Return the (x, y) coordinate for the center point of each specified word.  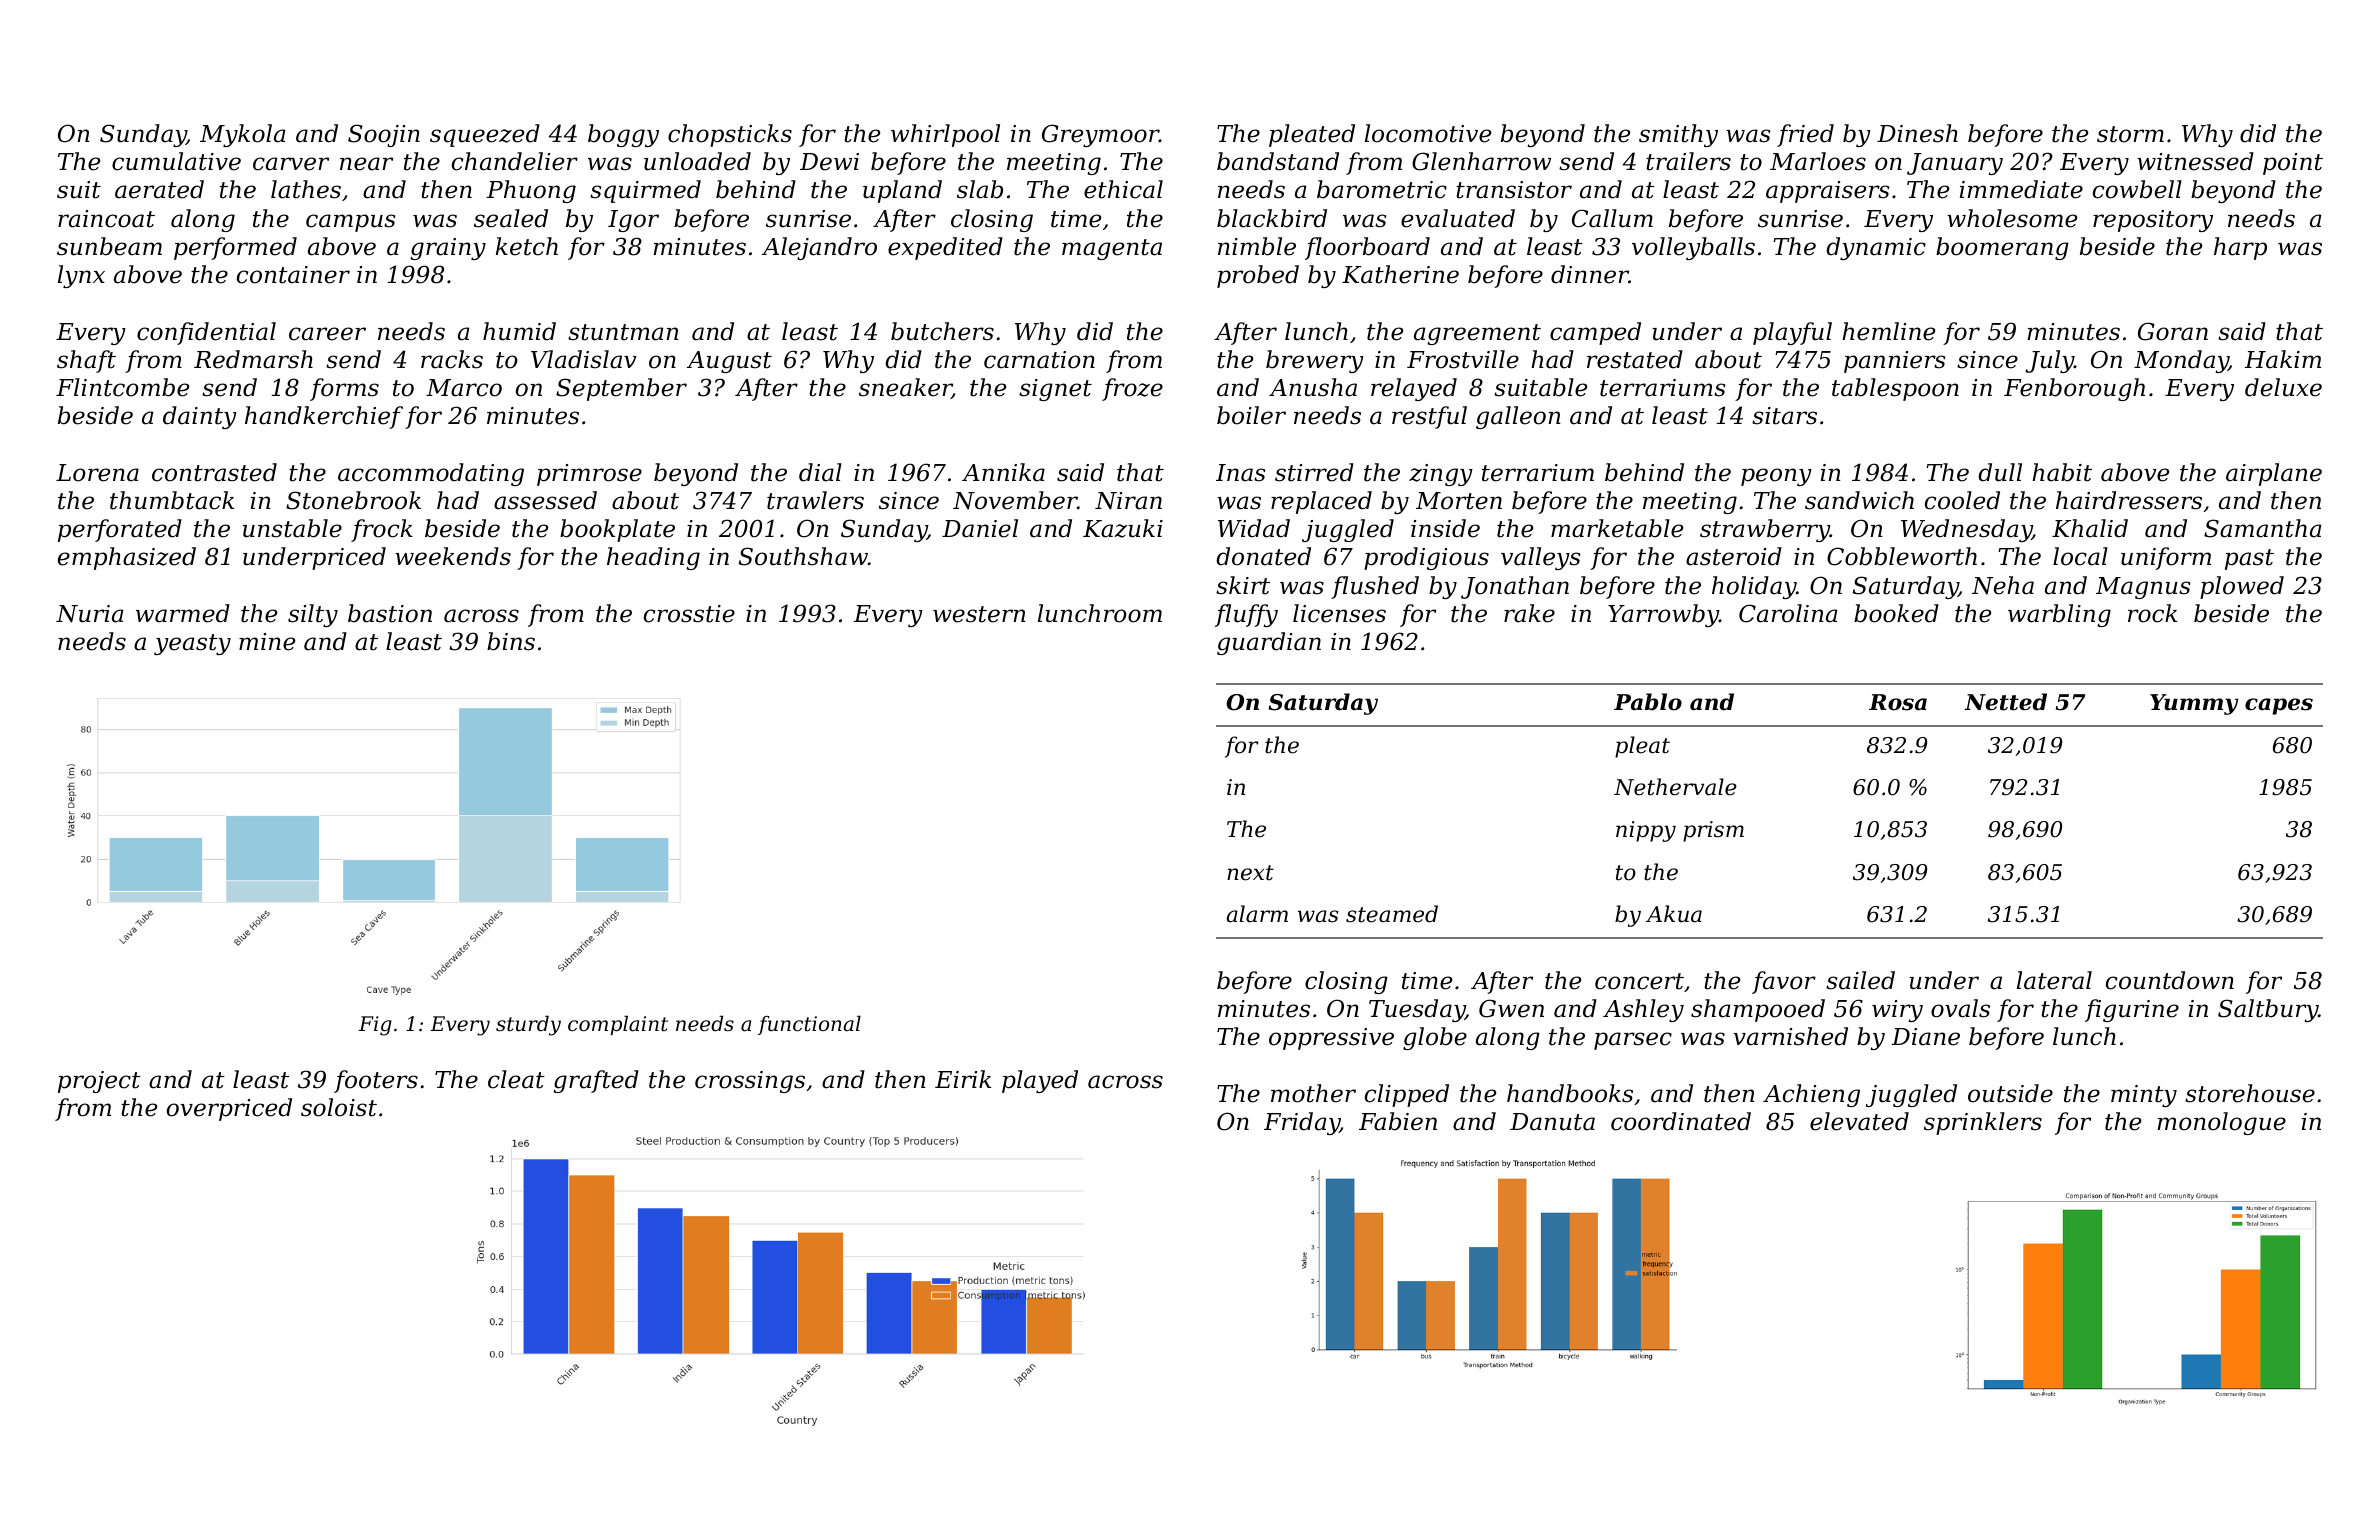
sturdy (528, 1025)
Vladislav (584, 359)
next (1250, 873)
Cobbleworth (1902, 556)
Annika (1003, 472)
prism (1713, 831)
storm (2130, 134)
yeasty (192, 644)
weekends (453, 556)
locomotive (1428, 133)
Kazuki (1123, 528)
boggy (623, 135)
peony (1776, 477)
